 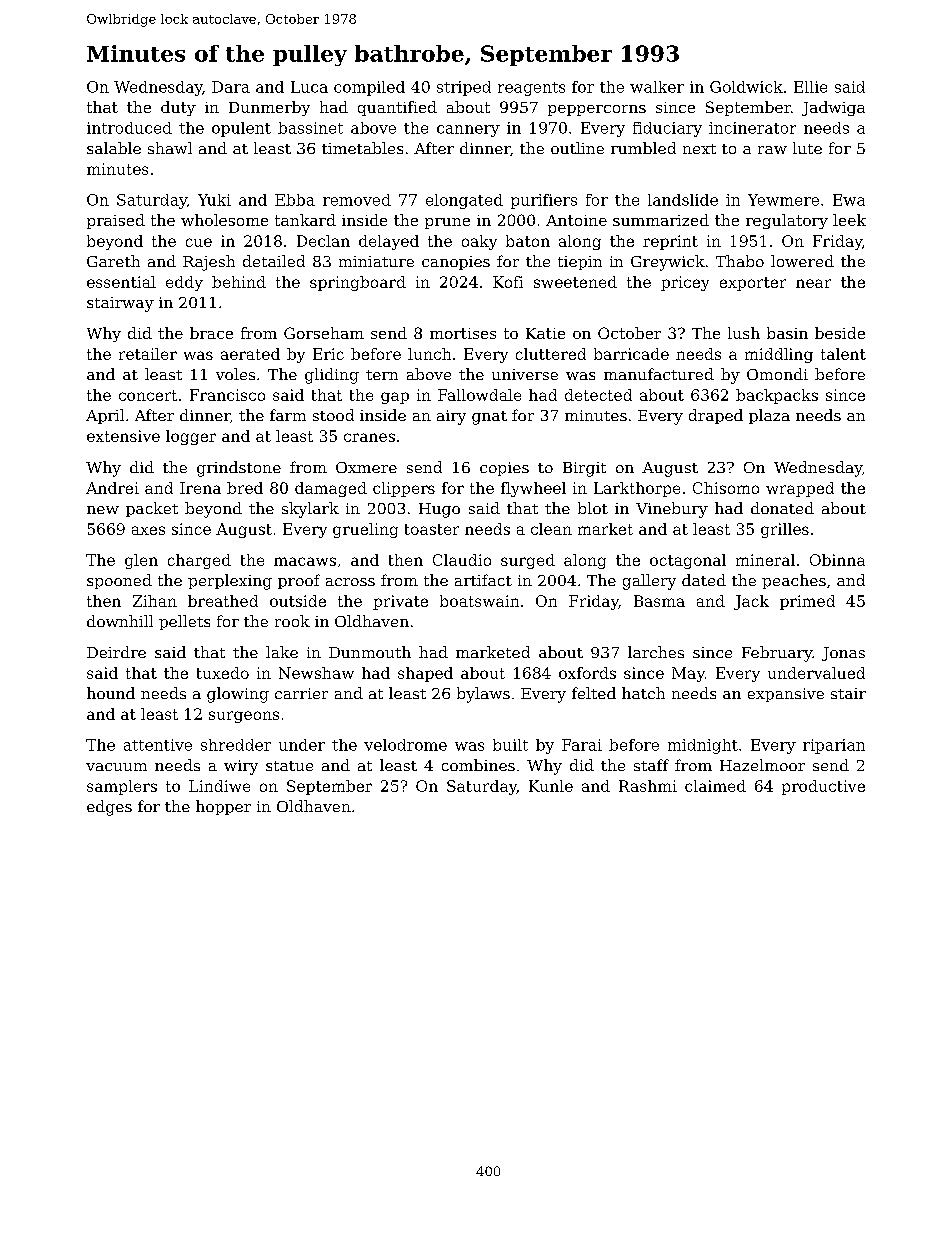 What do you see at coordinates (833, 108) in the screenshot?
I see `Jadwiga` at bounding box center [833, 108].
